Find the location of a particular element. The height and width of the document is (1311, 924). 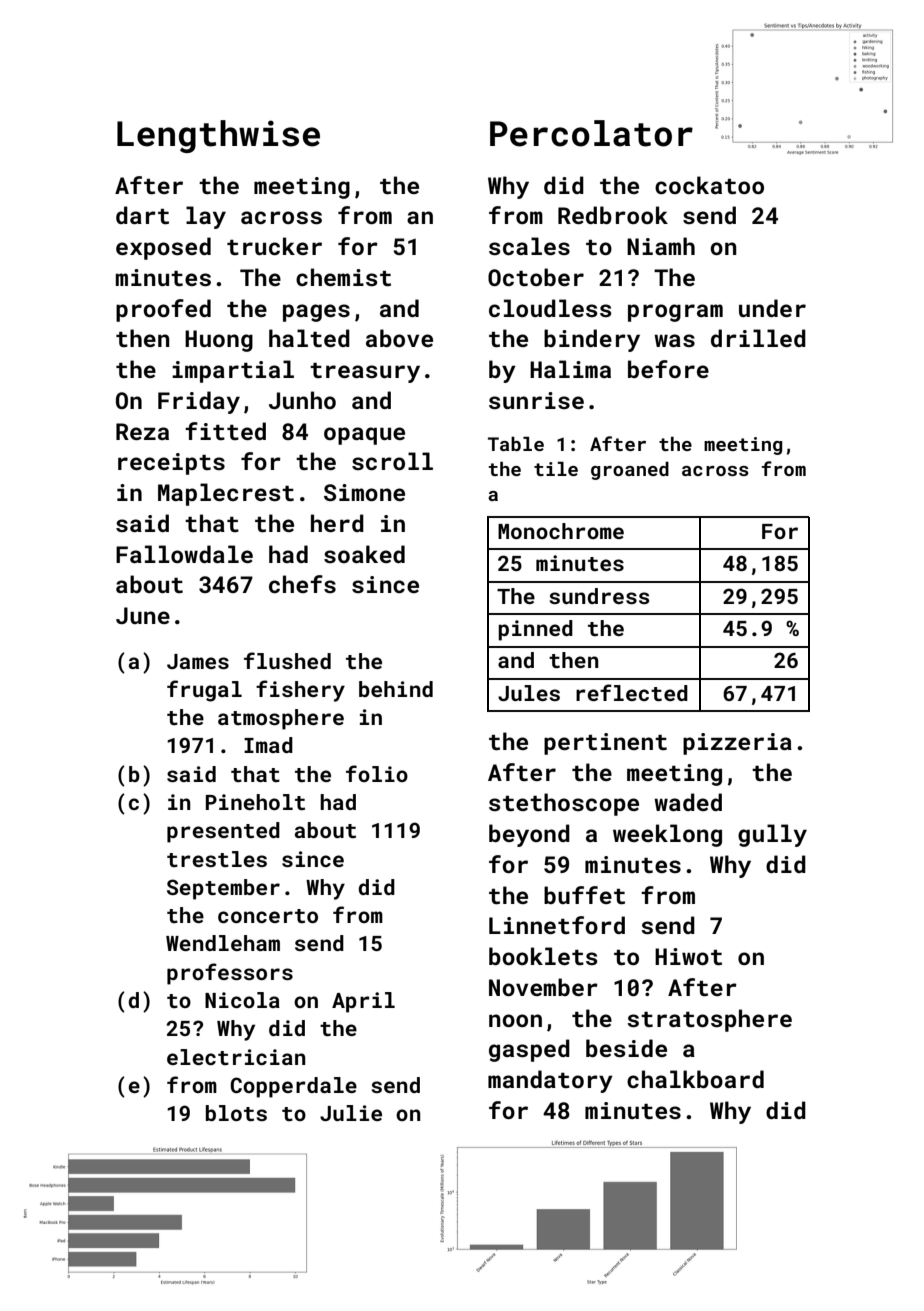

exposed is located at coordinates (163, 248).
